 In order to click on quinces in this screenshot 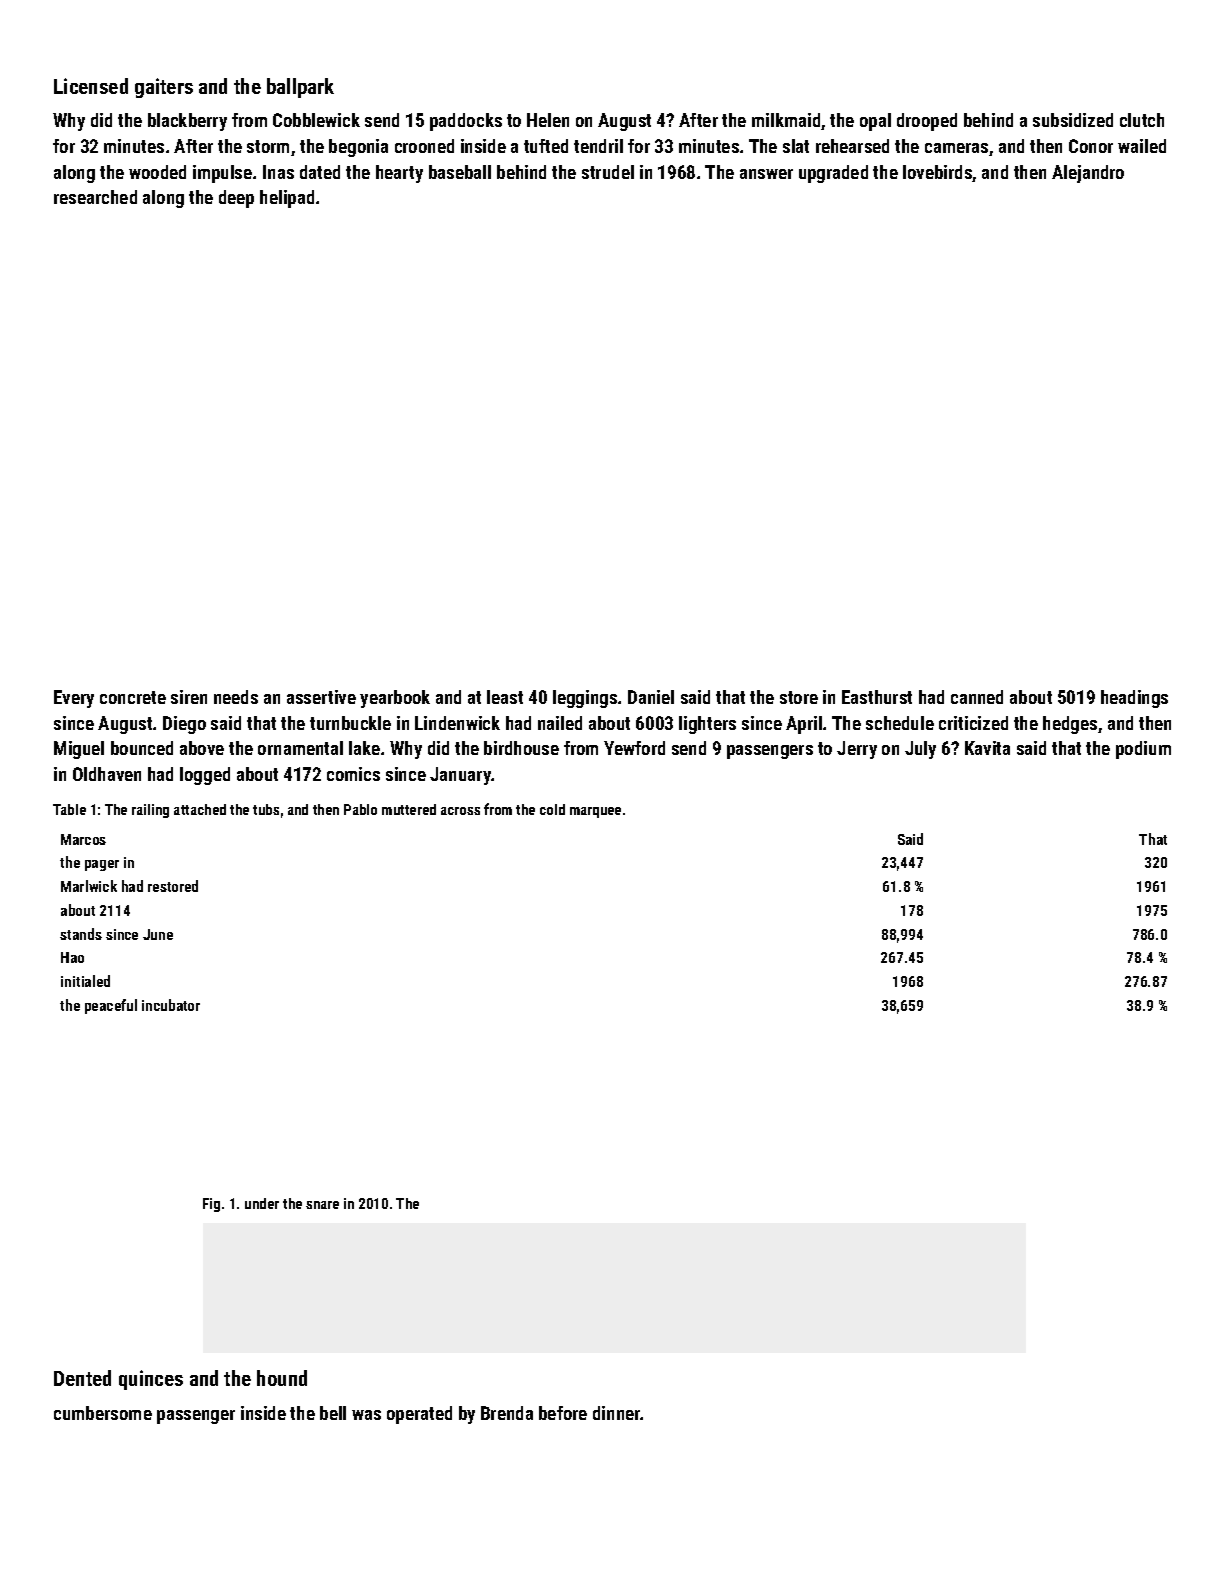, I will do `click(151, 1380)`.
